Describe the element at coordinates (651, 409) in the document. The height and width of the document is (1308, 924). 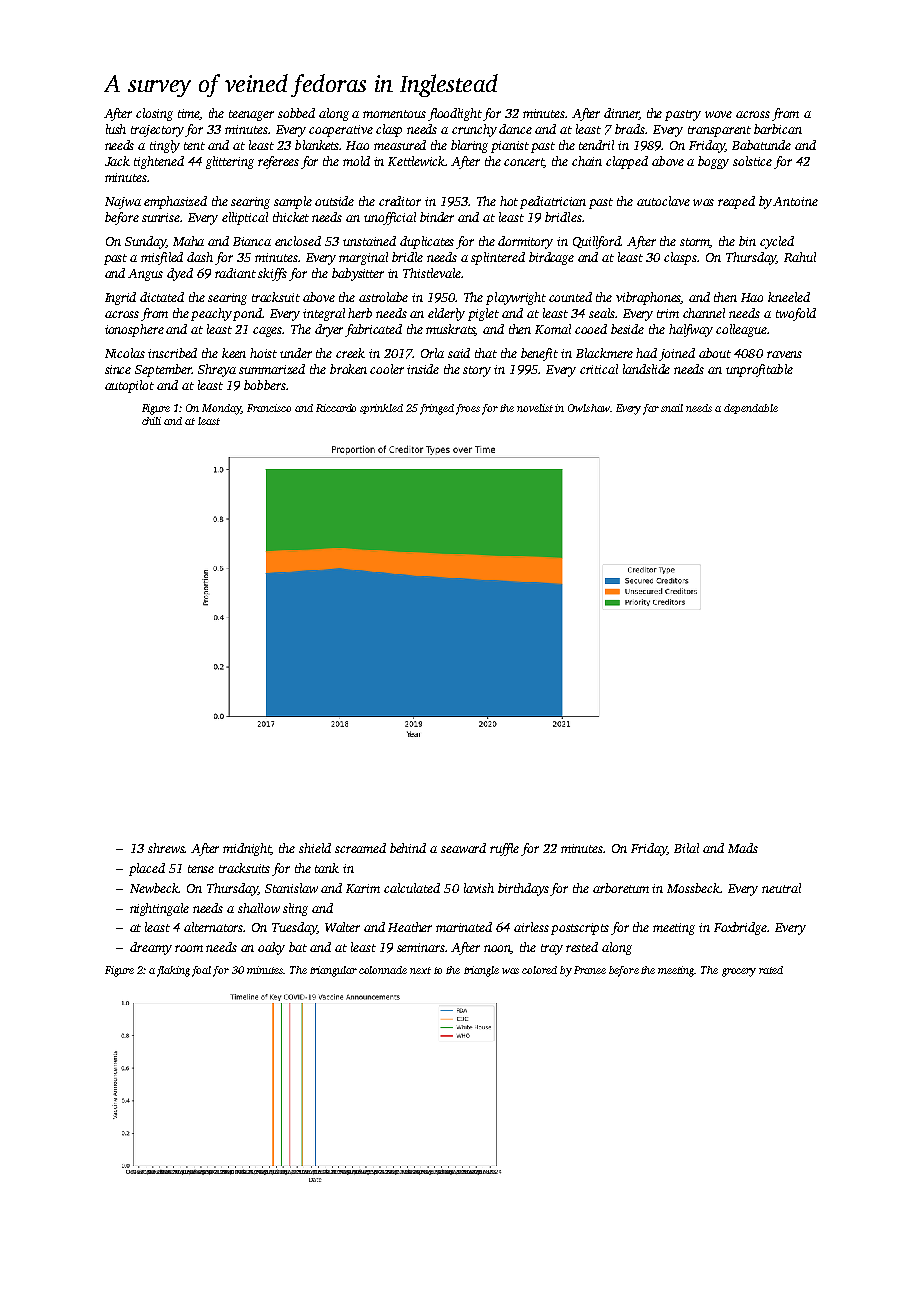
I see `far` at that location.
